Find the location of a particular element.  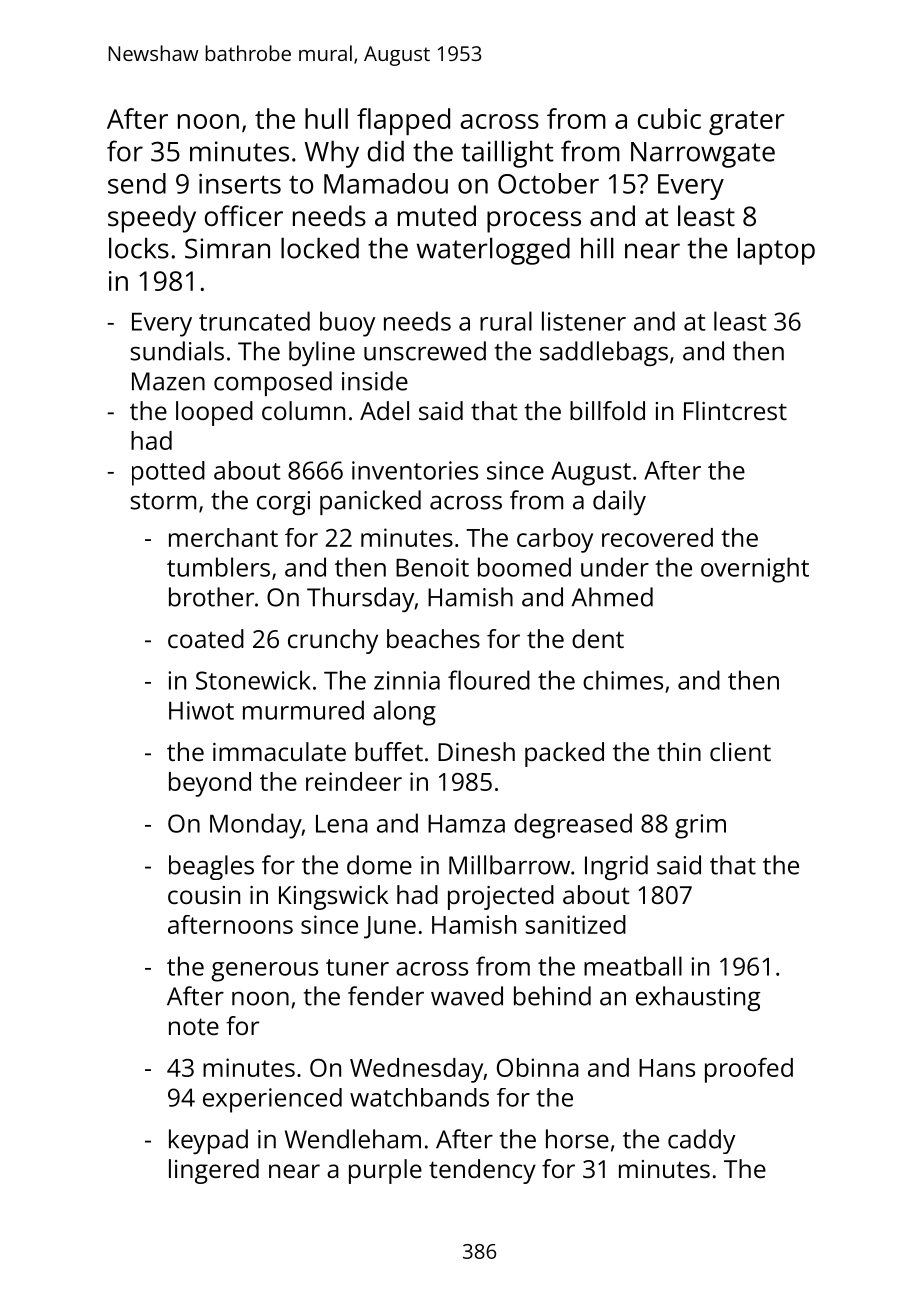

column is located at coordinates (303, 410).
